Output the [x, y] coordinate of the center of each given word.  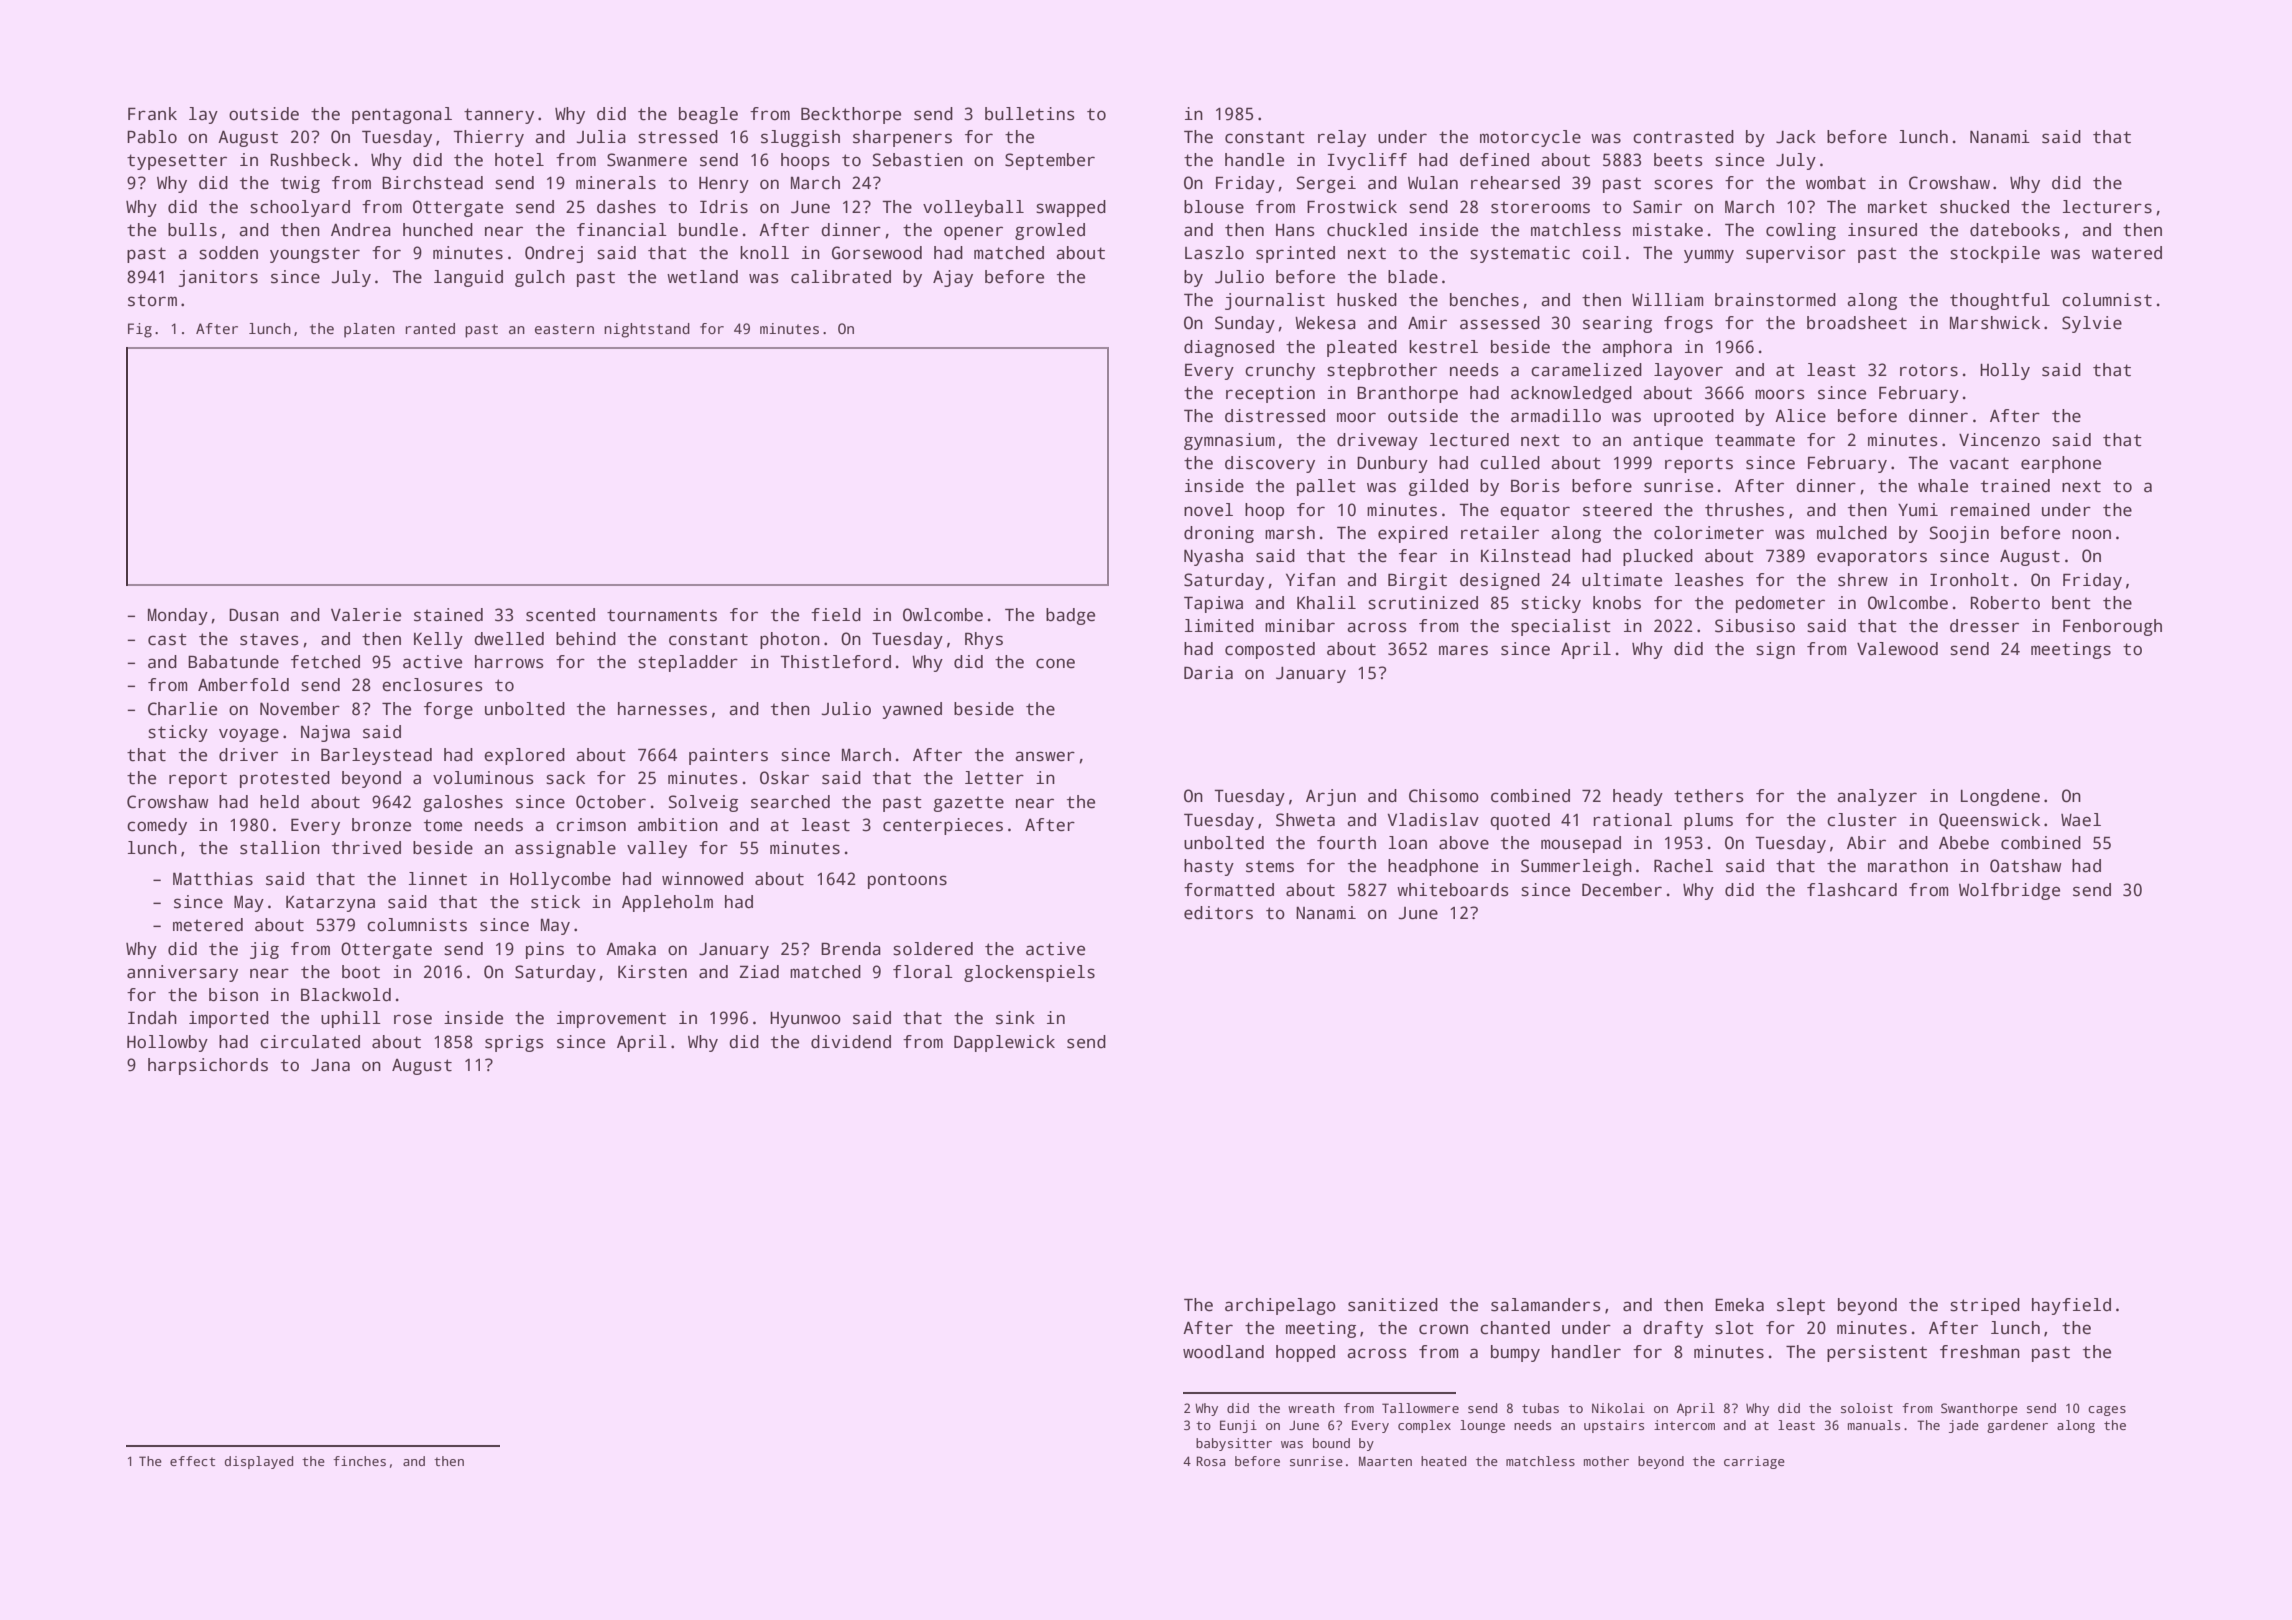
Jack [1796, 137]
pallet [1326, 487]
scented [560, 615]
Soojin [1959, 534]
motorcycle [1530, 138]
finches [359, 1461]
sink [1015, 1018]
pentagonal [402, 115]
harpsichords [208, 1066]
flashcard [1852, 890]
